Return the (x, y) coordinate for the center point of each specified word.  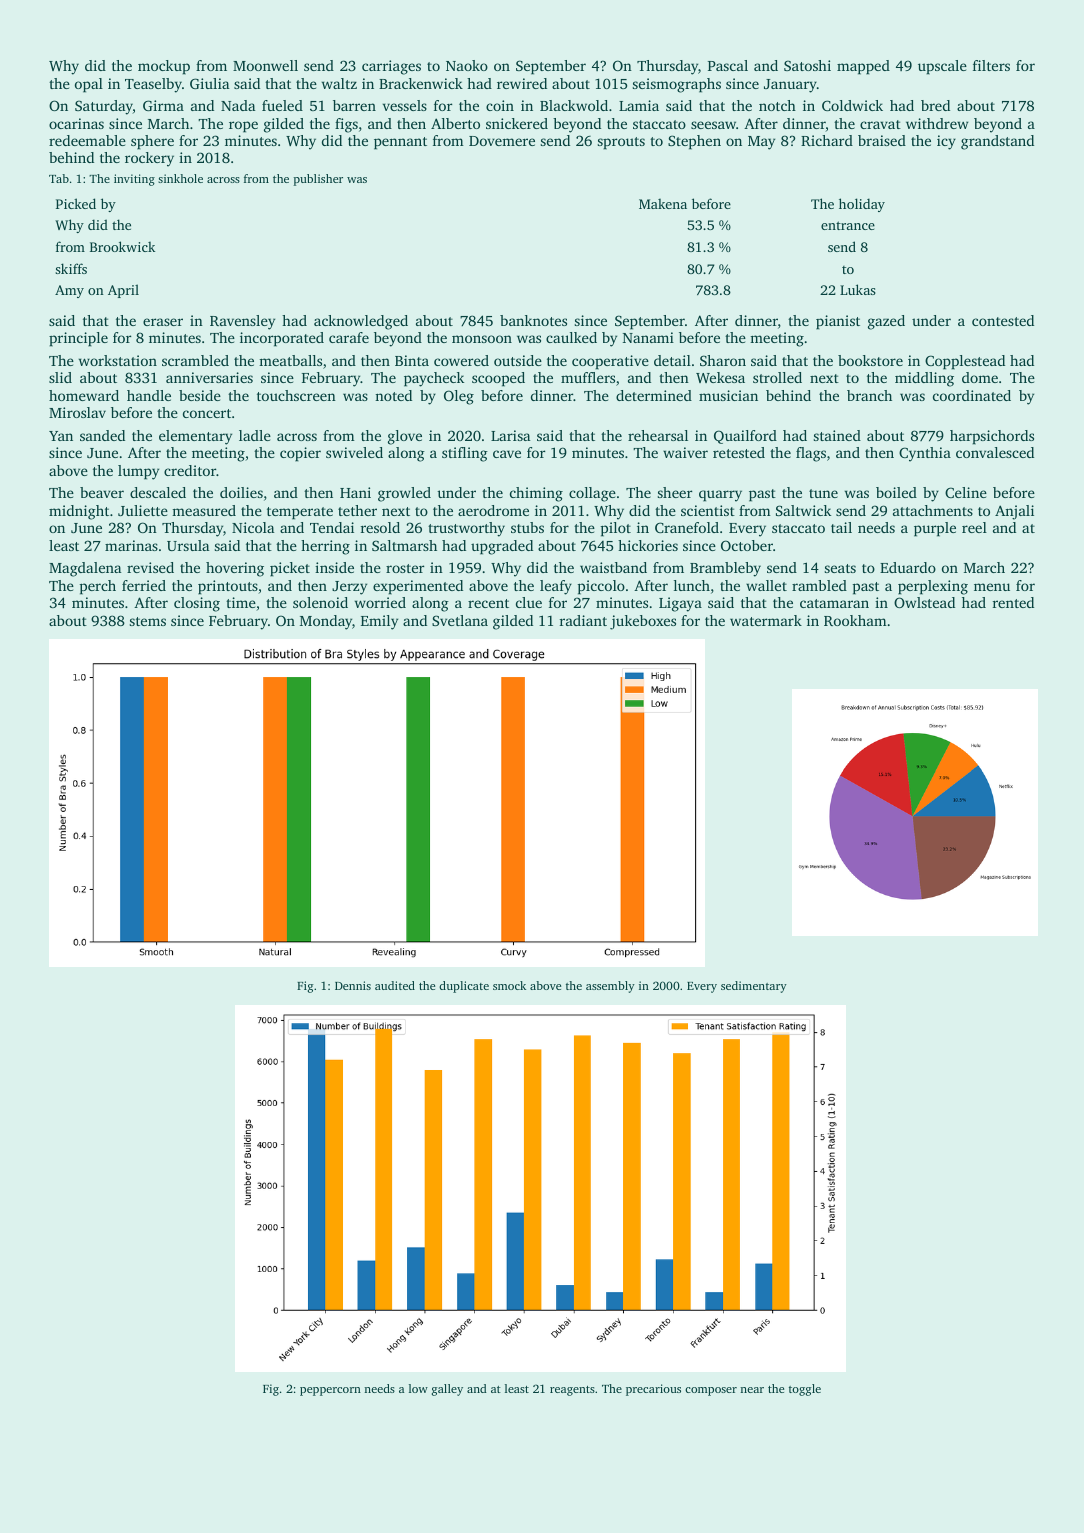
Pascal (728, 65)
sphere (152, 142)
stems (148, 621)
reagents (572, 1391)
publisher (318, 180)
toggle (805, 1390)
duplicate (464, 987)
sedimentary (754, 987)
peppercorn (330, 1391)
